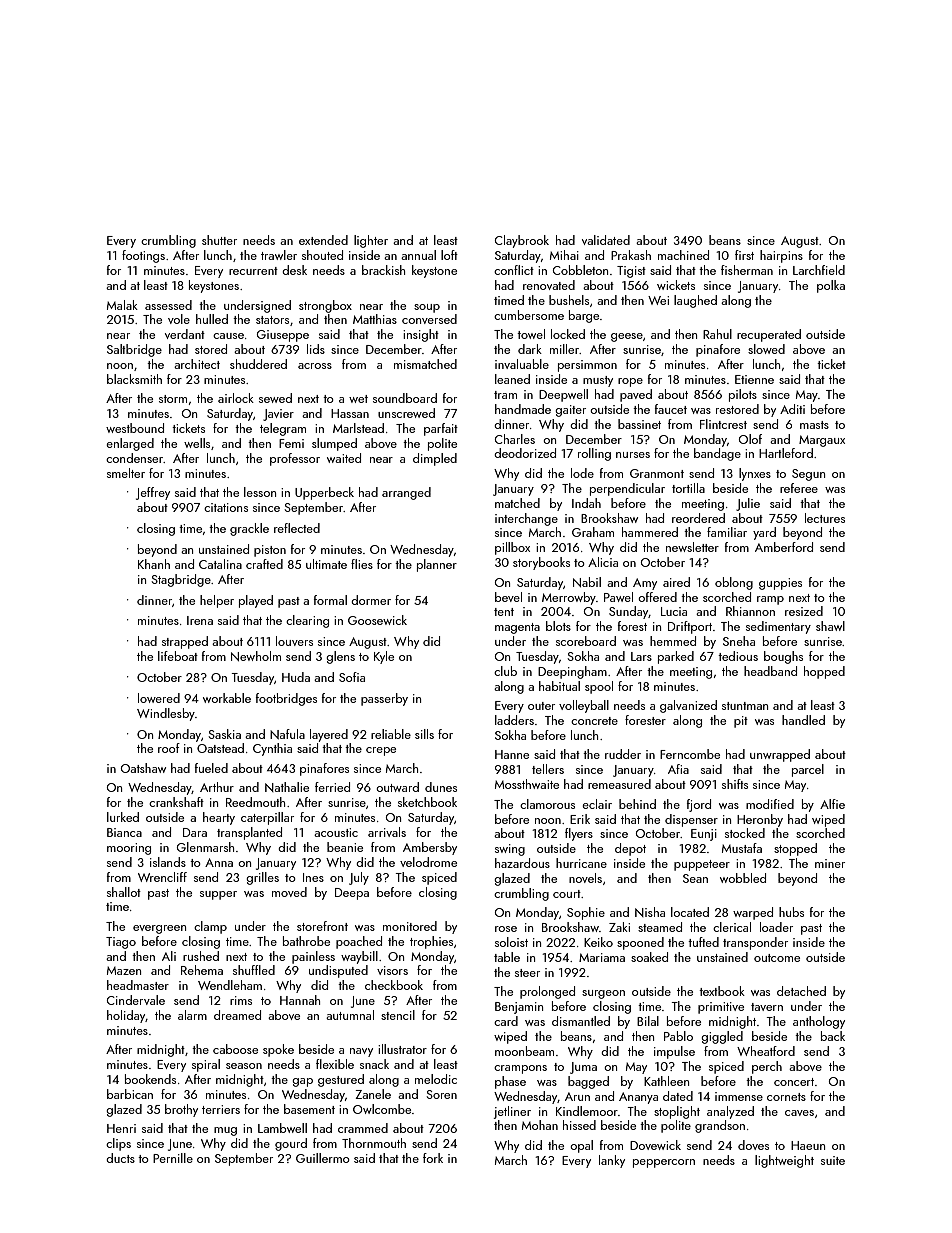 Image resolution: width=952 pixels, height=1233 pixels. I want to click on mug, so click(225, 1131).
